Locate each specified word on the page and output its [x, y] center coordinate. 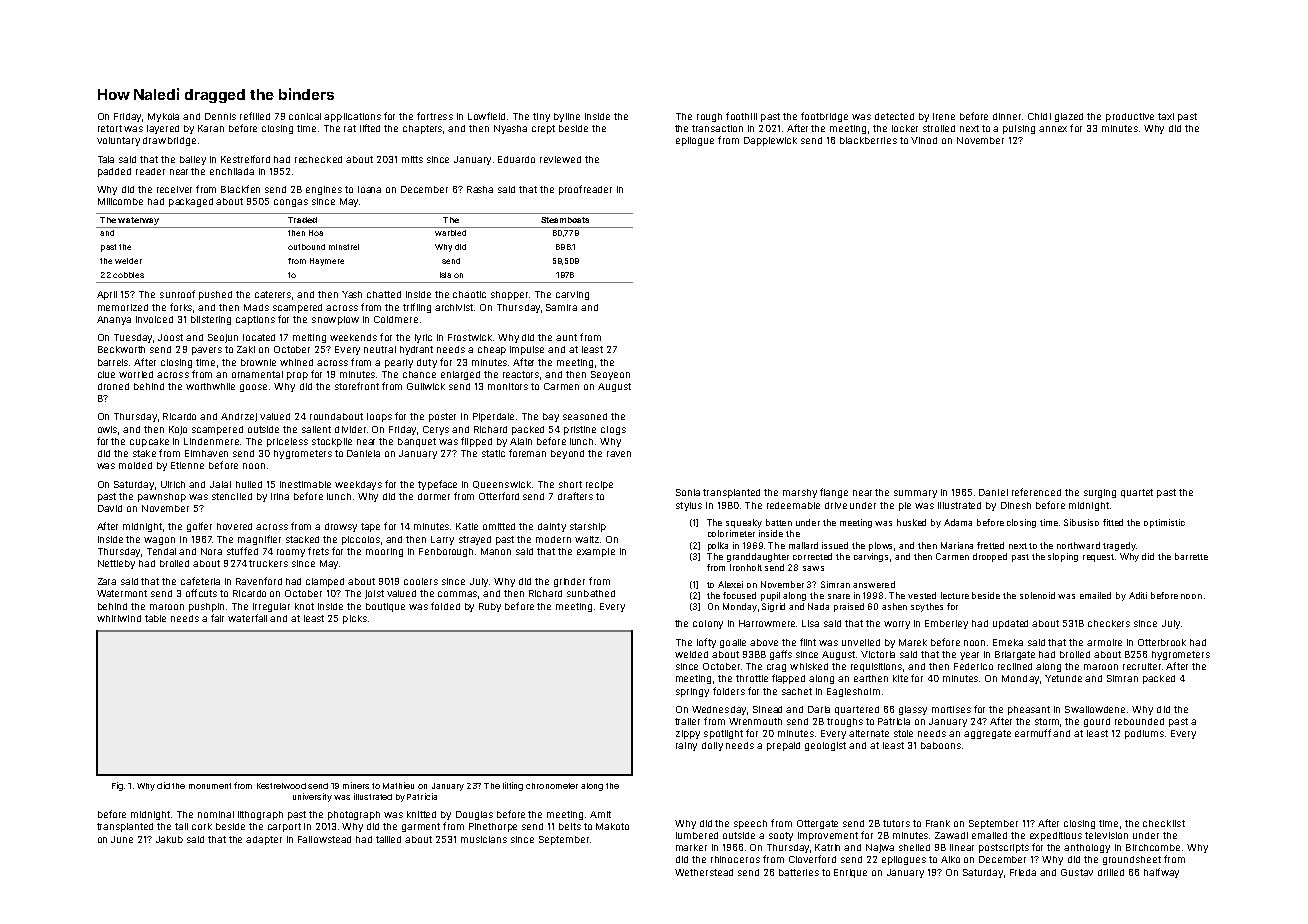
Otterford [499, 496]
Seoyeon [610, 375]
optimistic [1164, 523]
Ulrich [173, 484]
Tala [106, 159]
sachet [797, 691]
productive [1130, 117]
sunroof [177, 294]
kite [900, 678]
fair [217, 618]
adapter [264, 840]
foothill [741, 116]
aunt [566, 337]
